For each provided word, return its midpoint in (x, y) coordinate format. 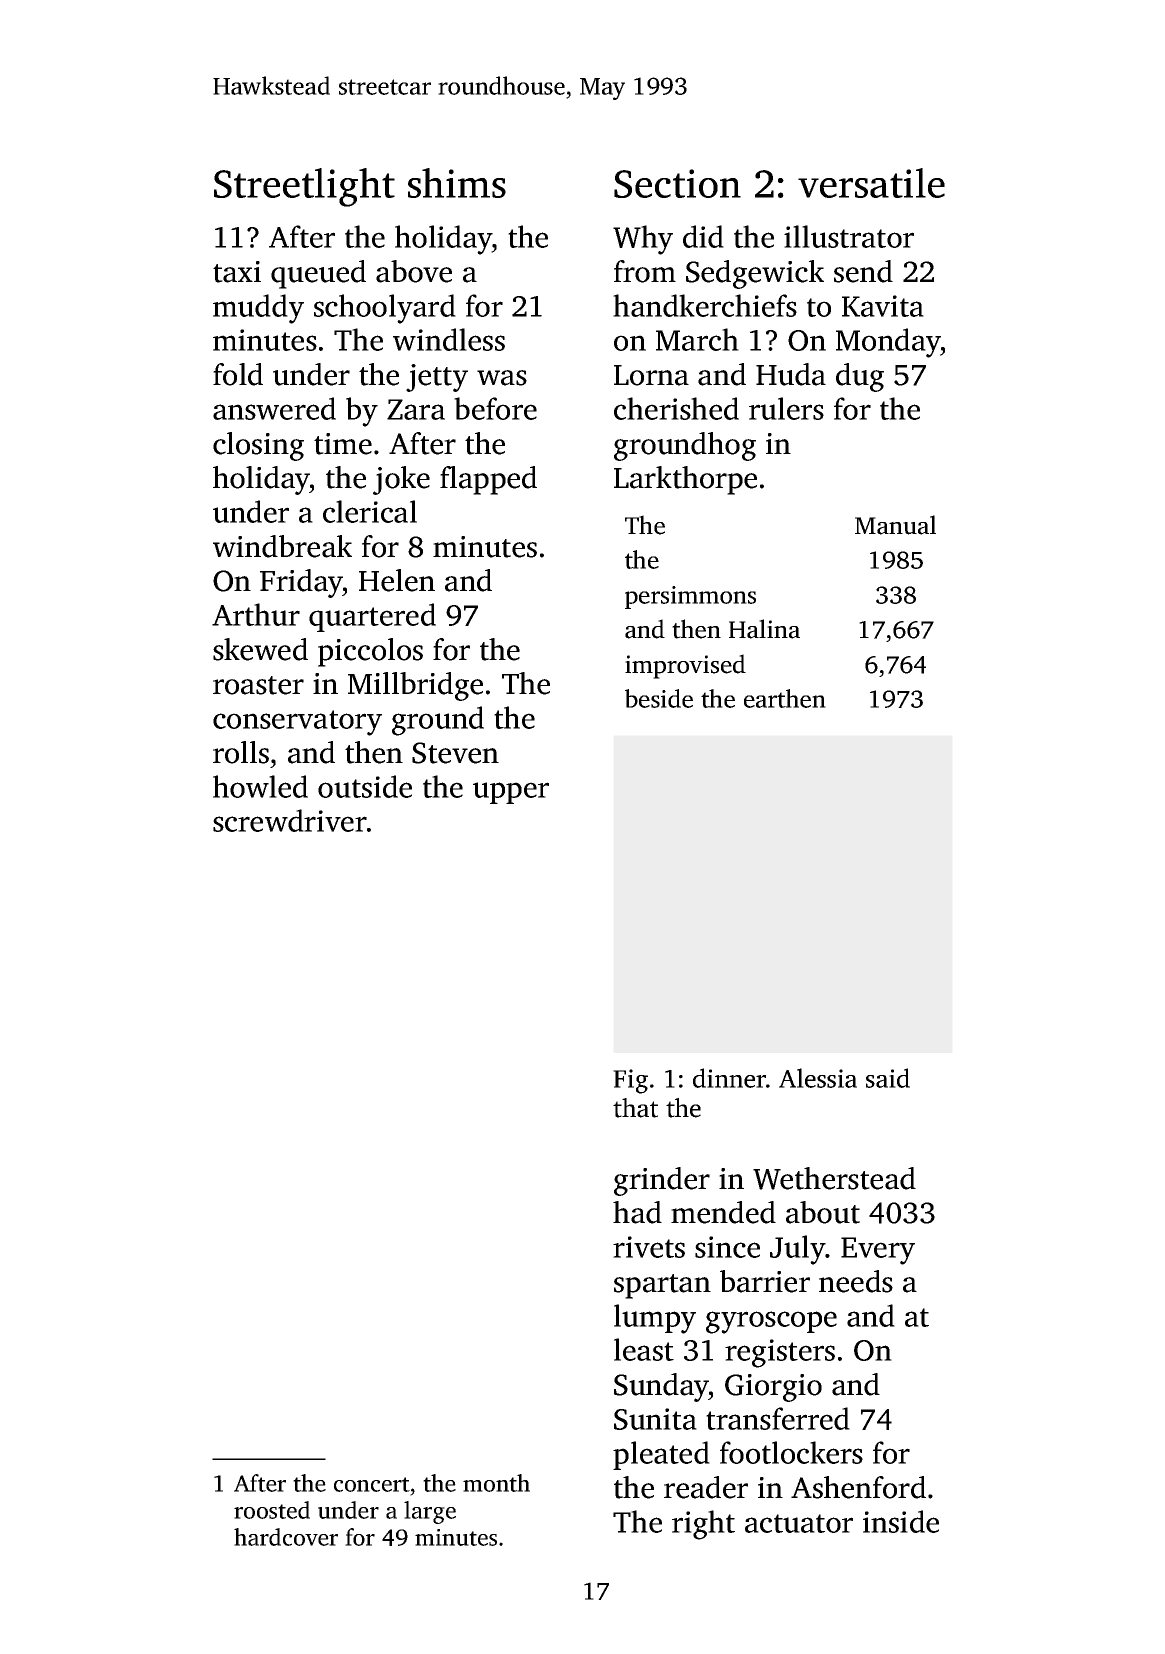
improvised (685, 666)
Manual (895, 525)
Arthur (256, 614)
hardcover (286, 1537)
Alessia (818, 1078)
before (495, 408)
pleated (661, 1455)
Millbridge (415, 686)
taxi (237, 272)
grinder (662, 1181)
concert (372, 1484)
